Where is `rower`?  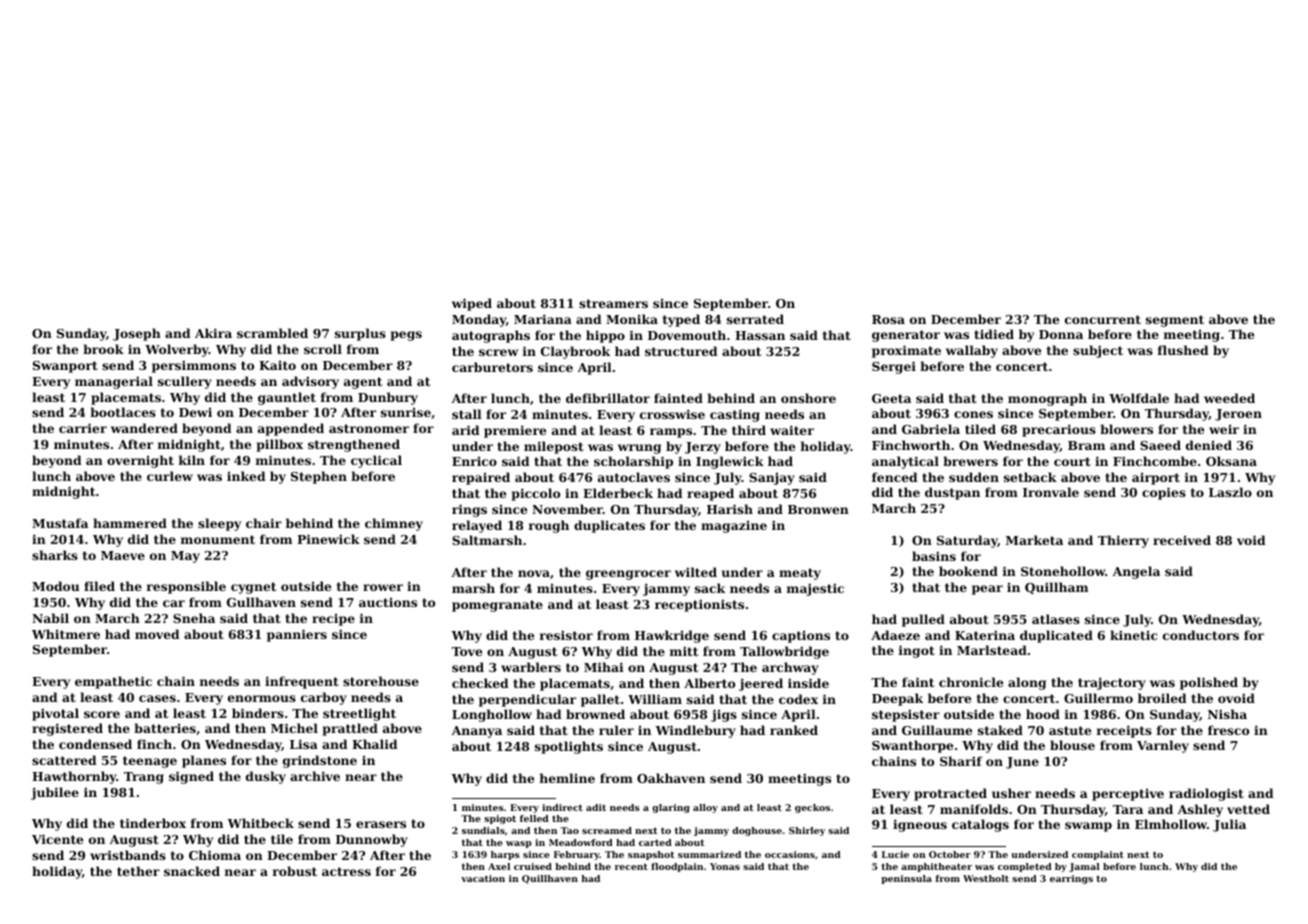
rower is located at coordinates (383, 587).
